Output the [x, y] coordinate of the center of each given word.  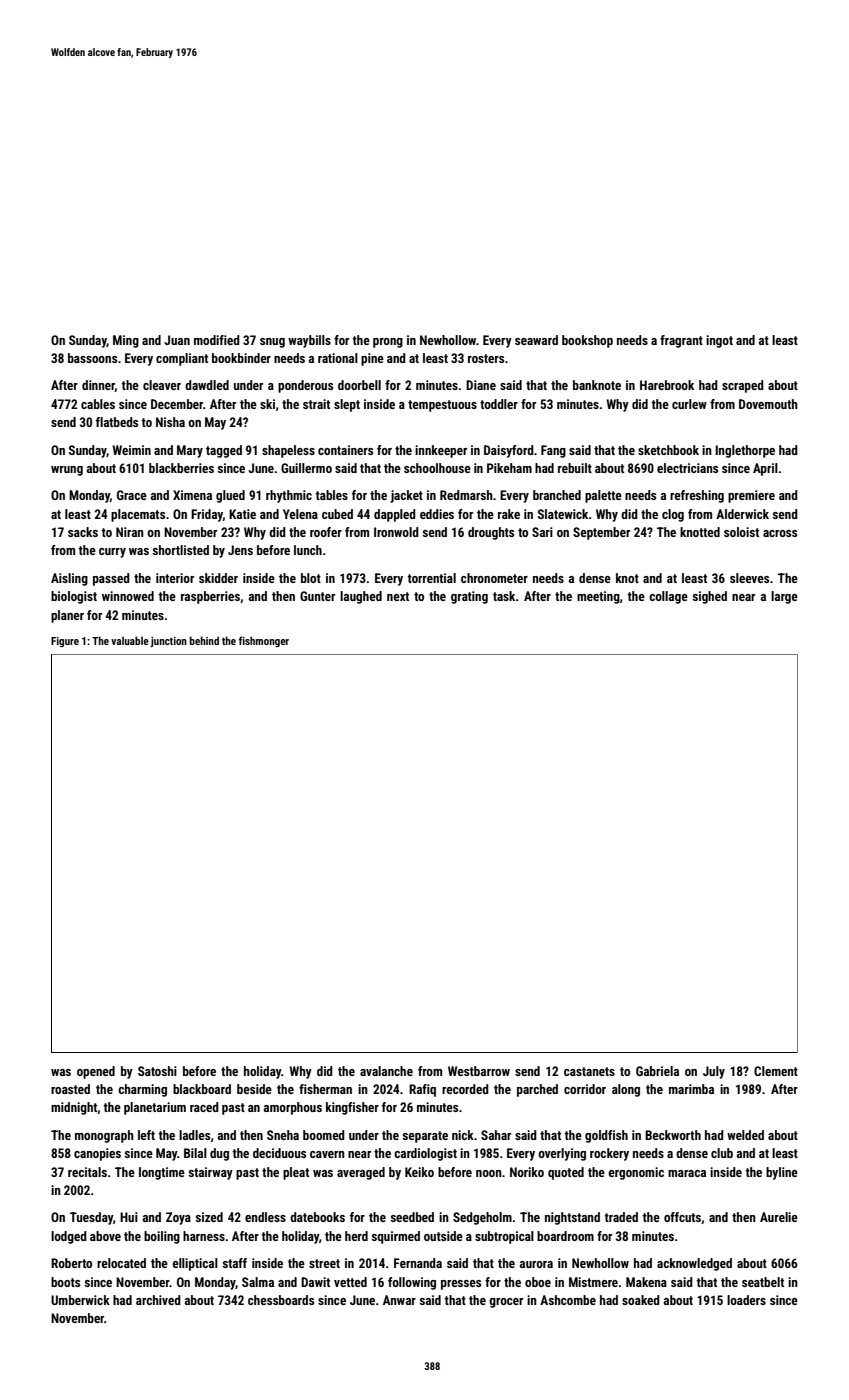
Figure [65, 642]
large [784, 597]
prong [388, 343]
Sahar [496, 1135]
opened [96, 1072]
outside [443, 1236]
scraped [743, 386]
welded [745, 1135]
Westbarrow [479, 1071]
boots [65, 1282]
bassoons [92, 358]
